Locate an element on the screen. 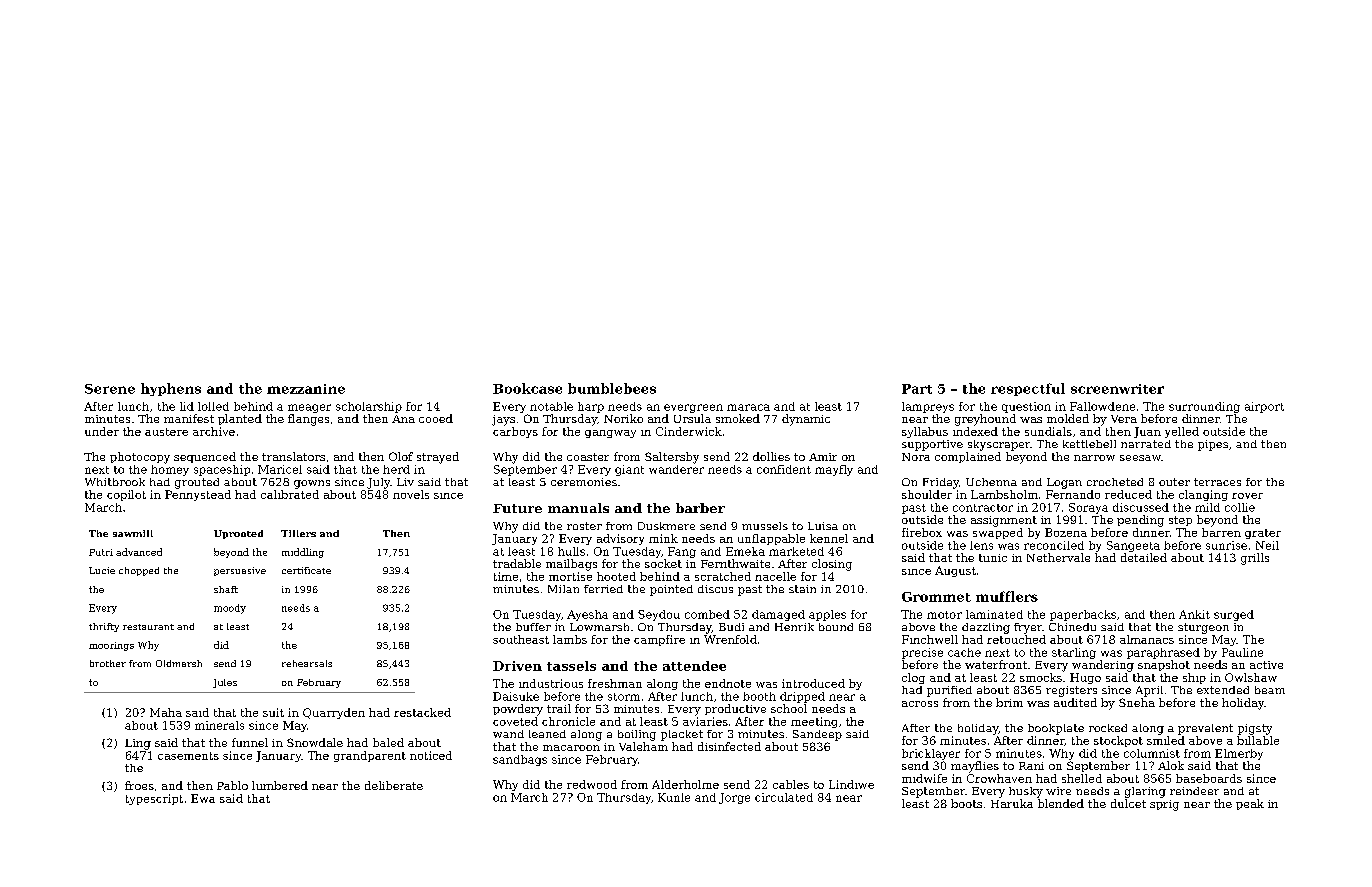  Bookcase is located at coordinates (527, 388).
